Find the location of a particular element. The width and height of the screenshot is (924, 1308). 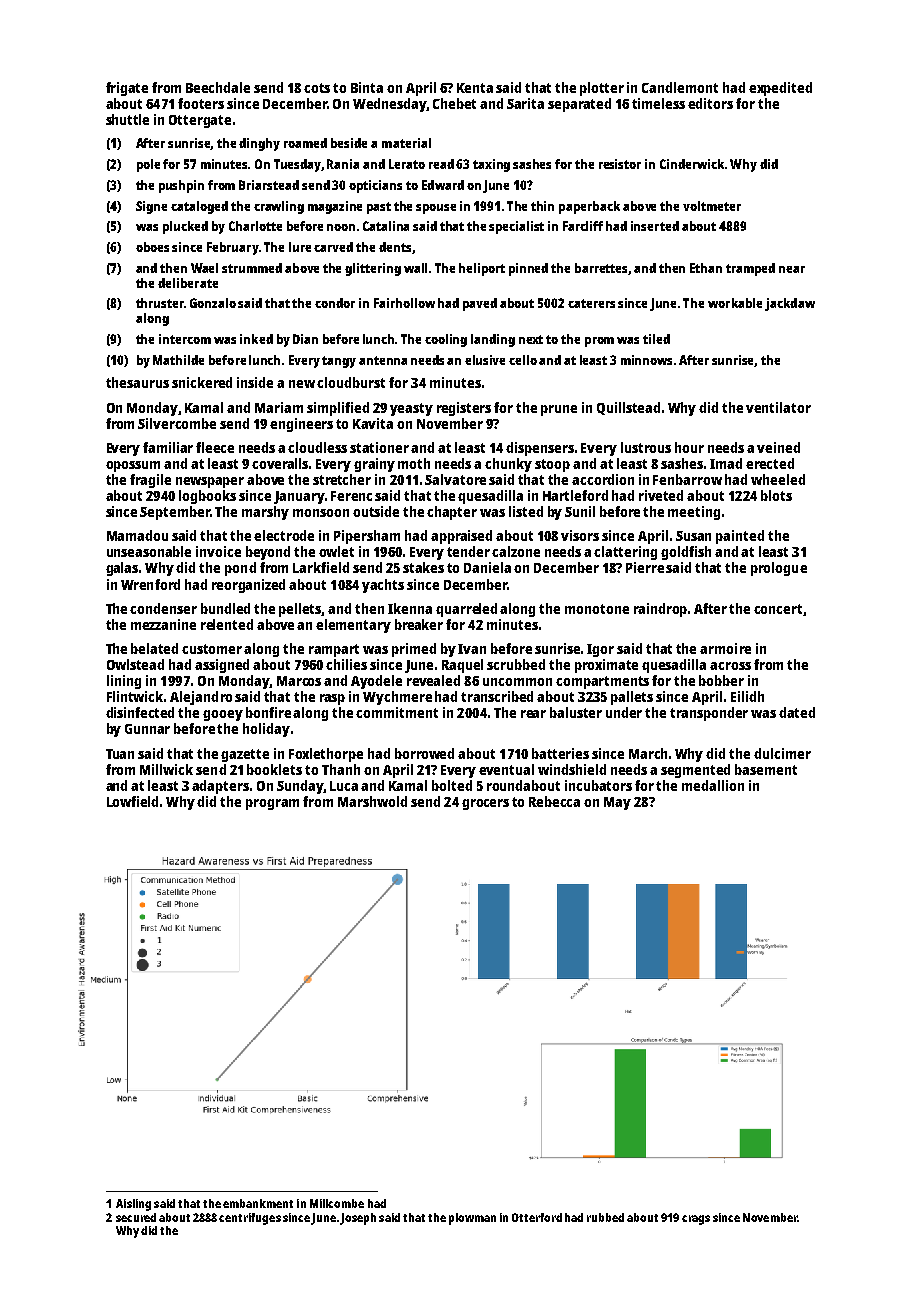

separated is located at coordinates (579, 105).
